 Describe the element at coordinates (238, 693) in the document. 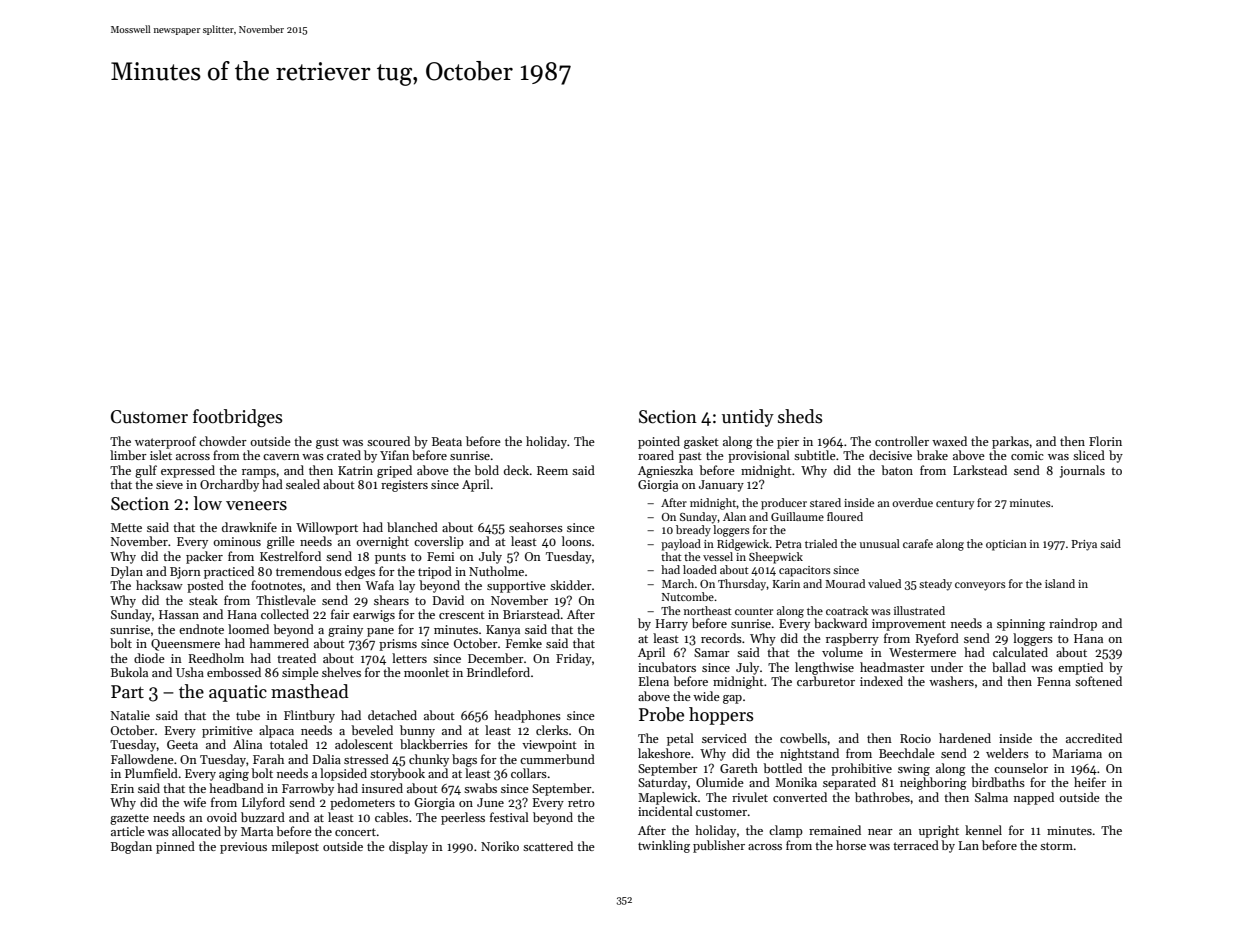

I see `aquatic` at that location.
